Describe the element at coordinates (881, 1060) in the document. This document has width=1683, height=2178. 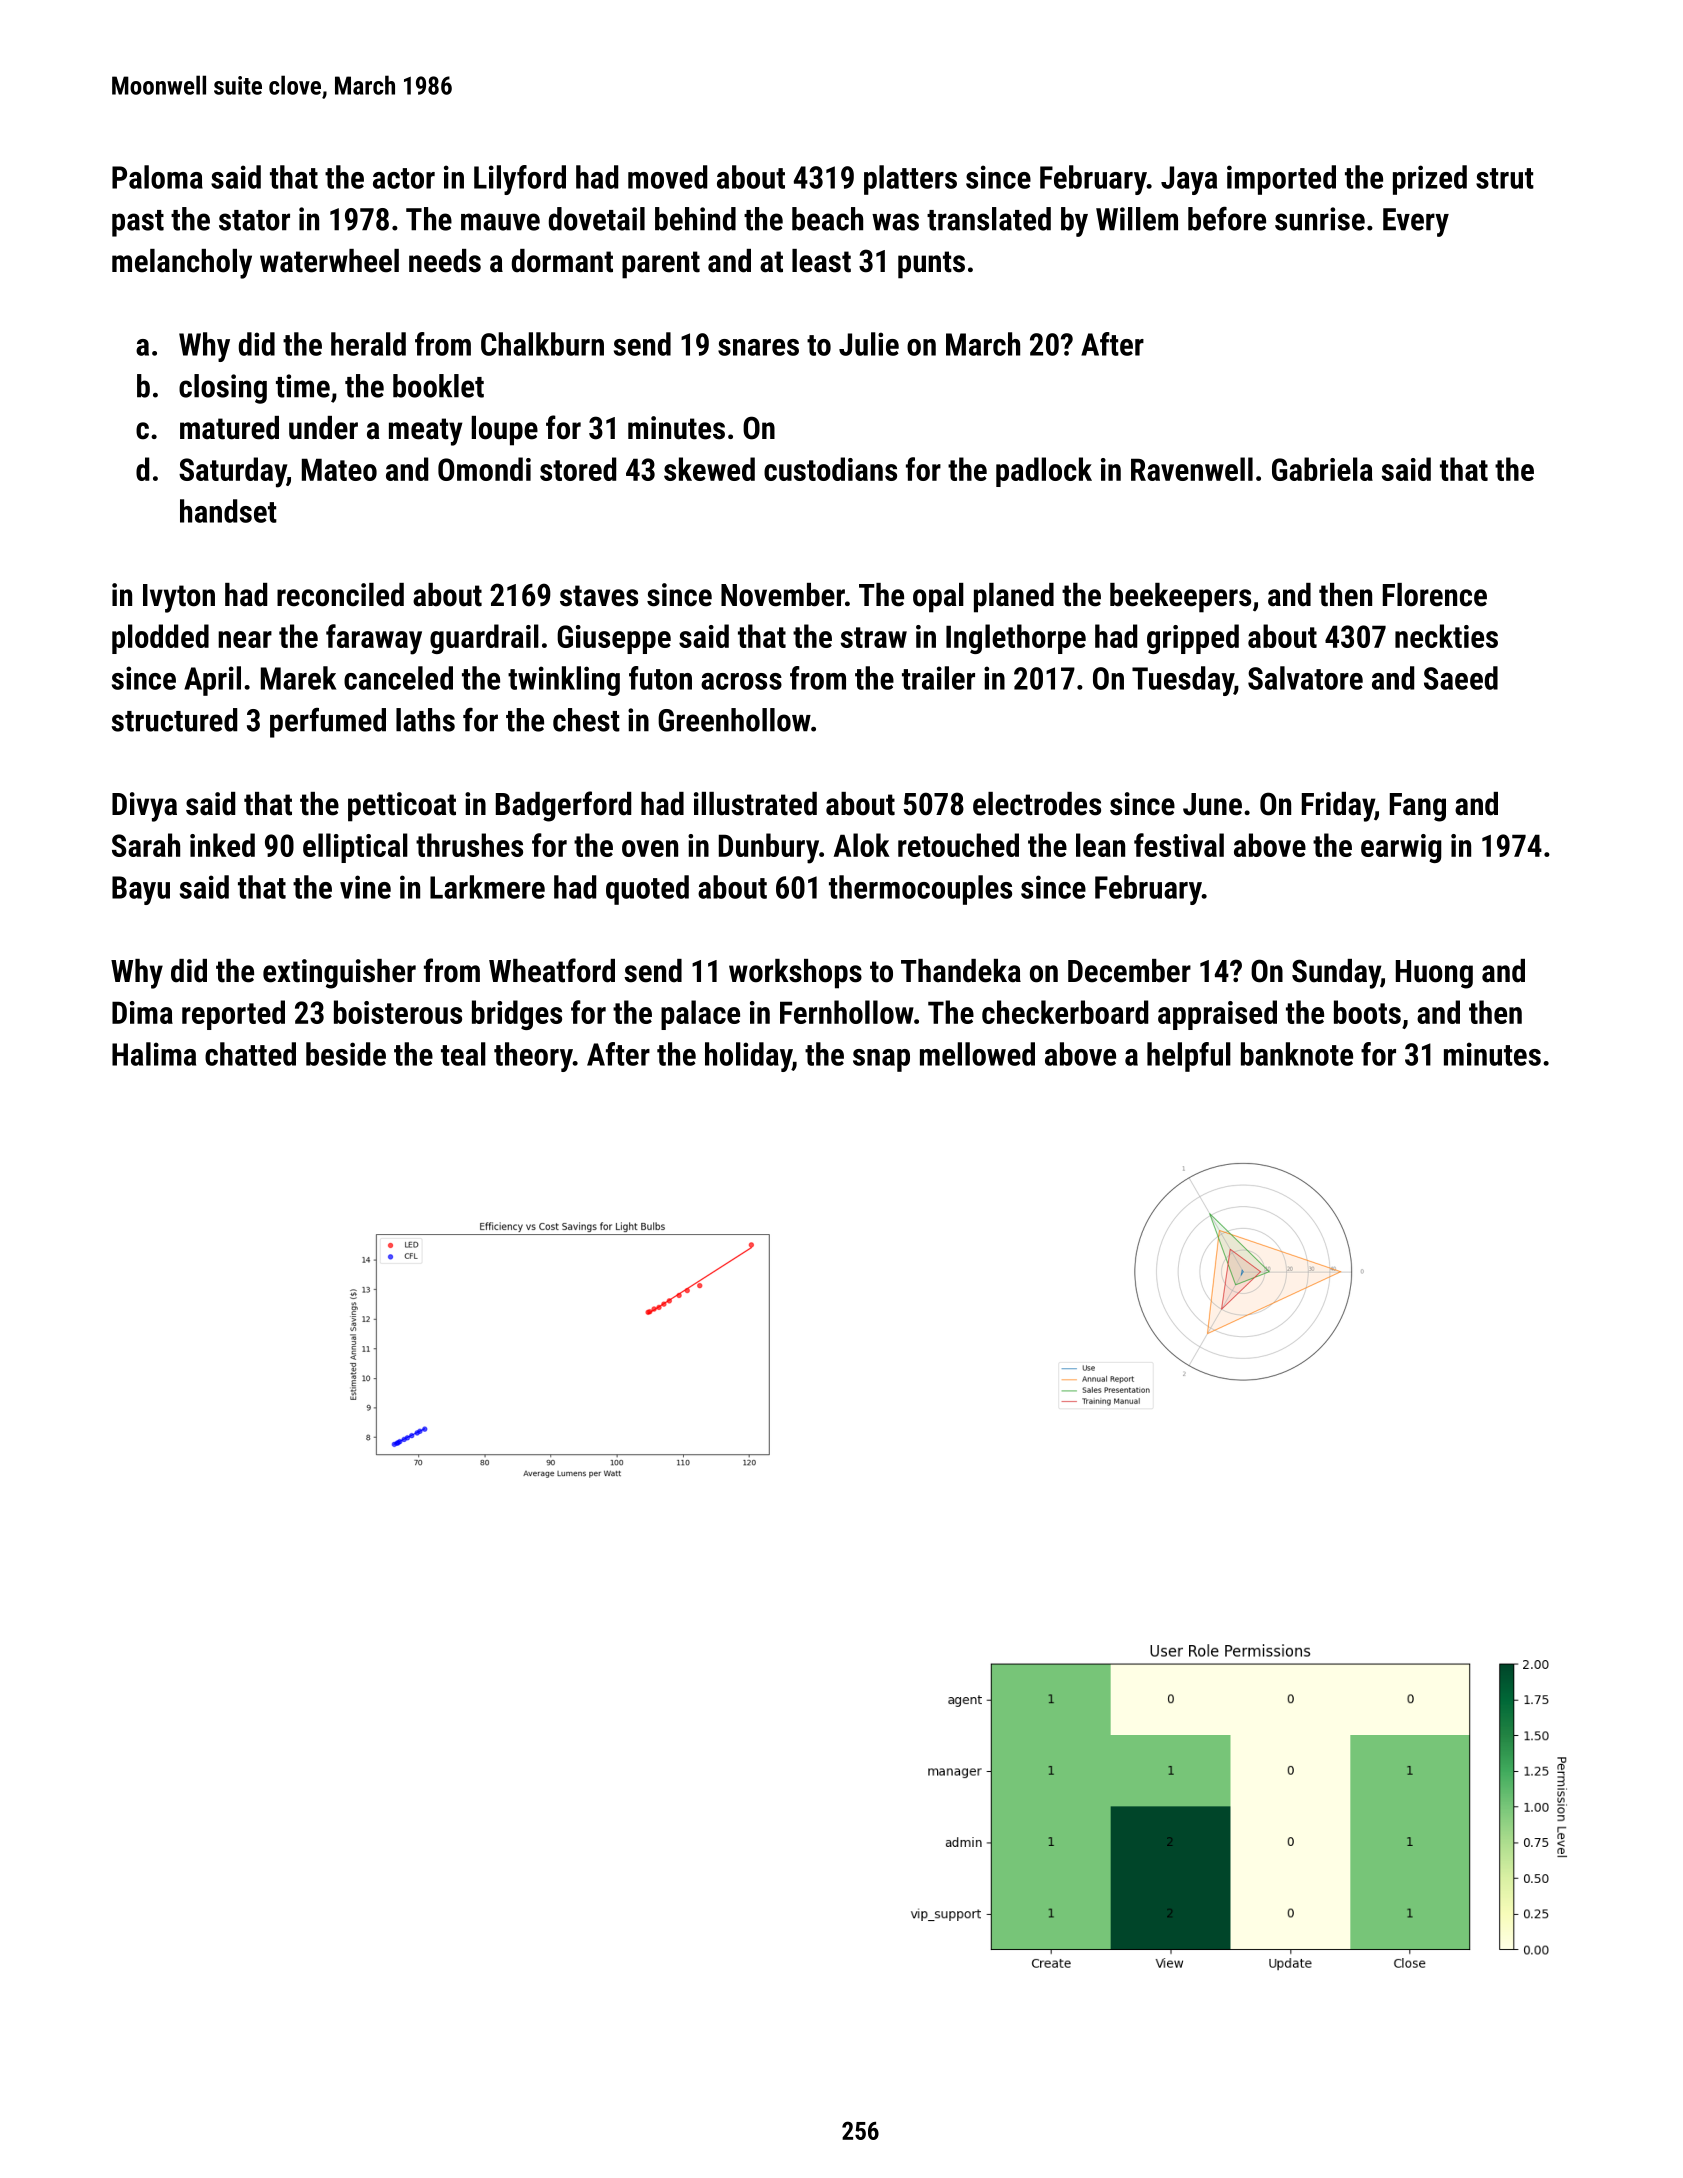
I see `snap` at that location.
